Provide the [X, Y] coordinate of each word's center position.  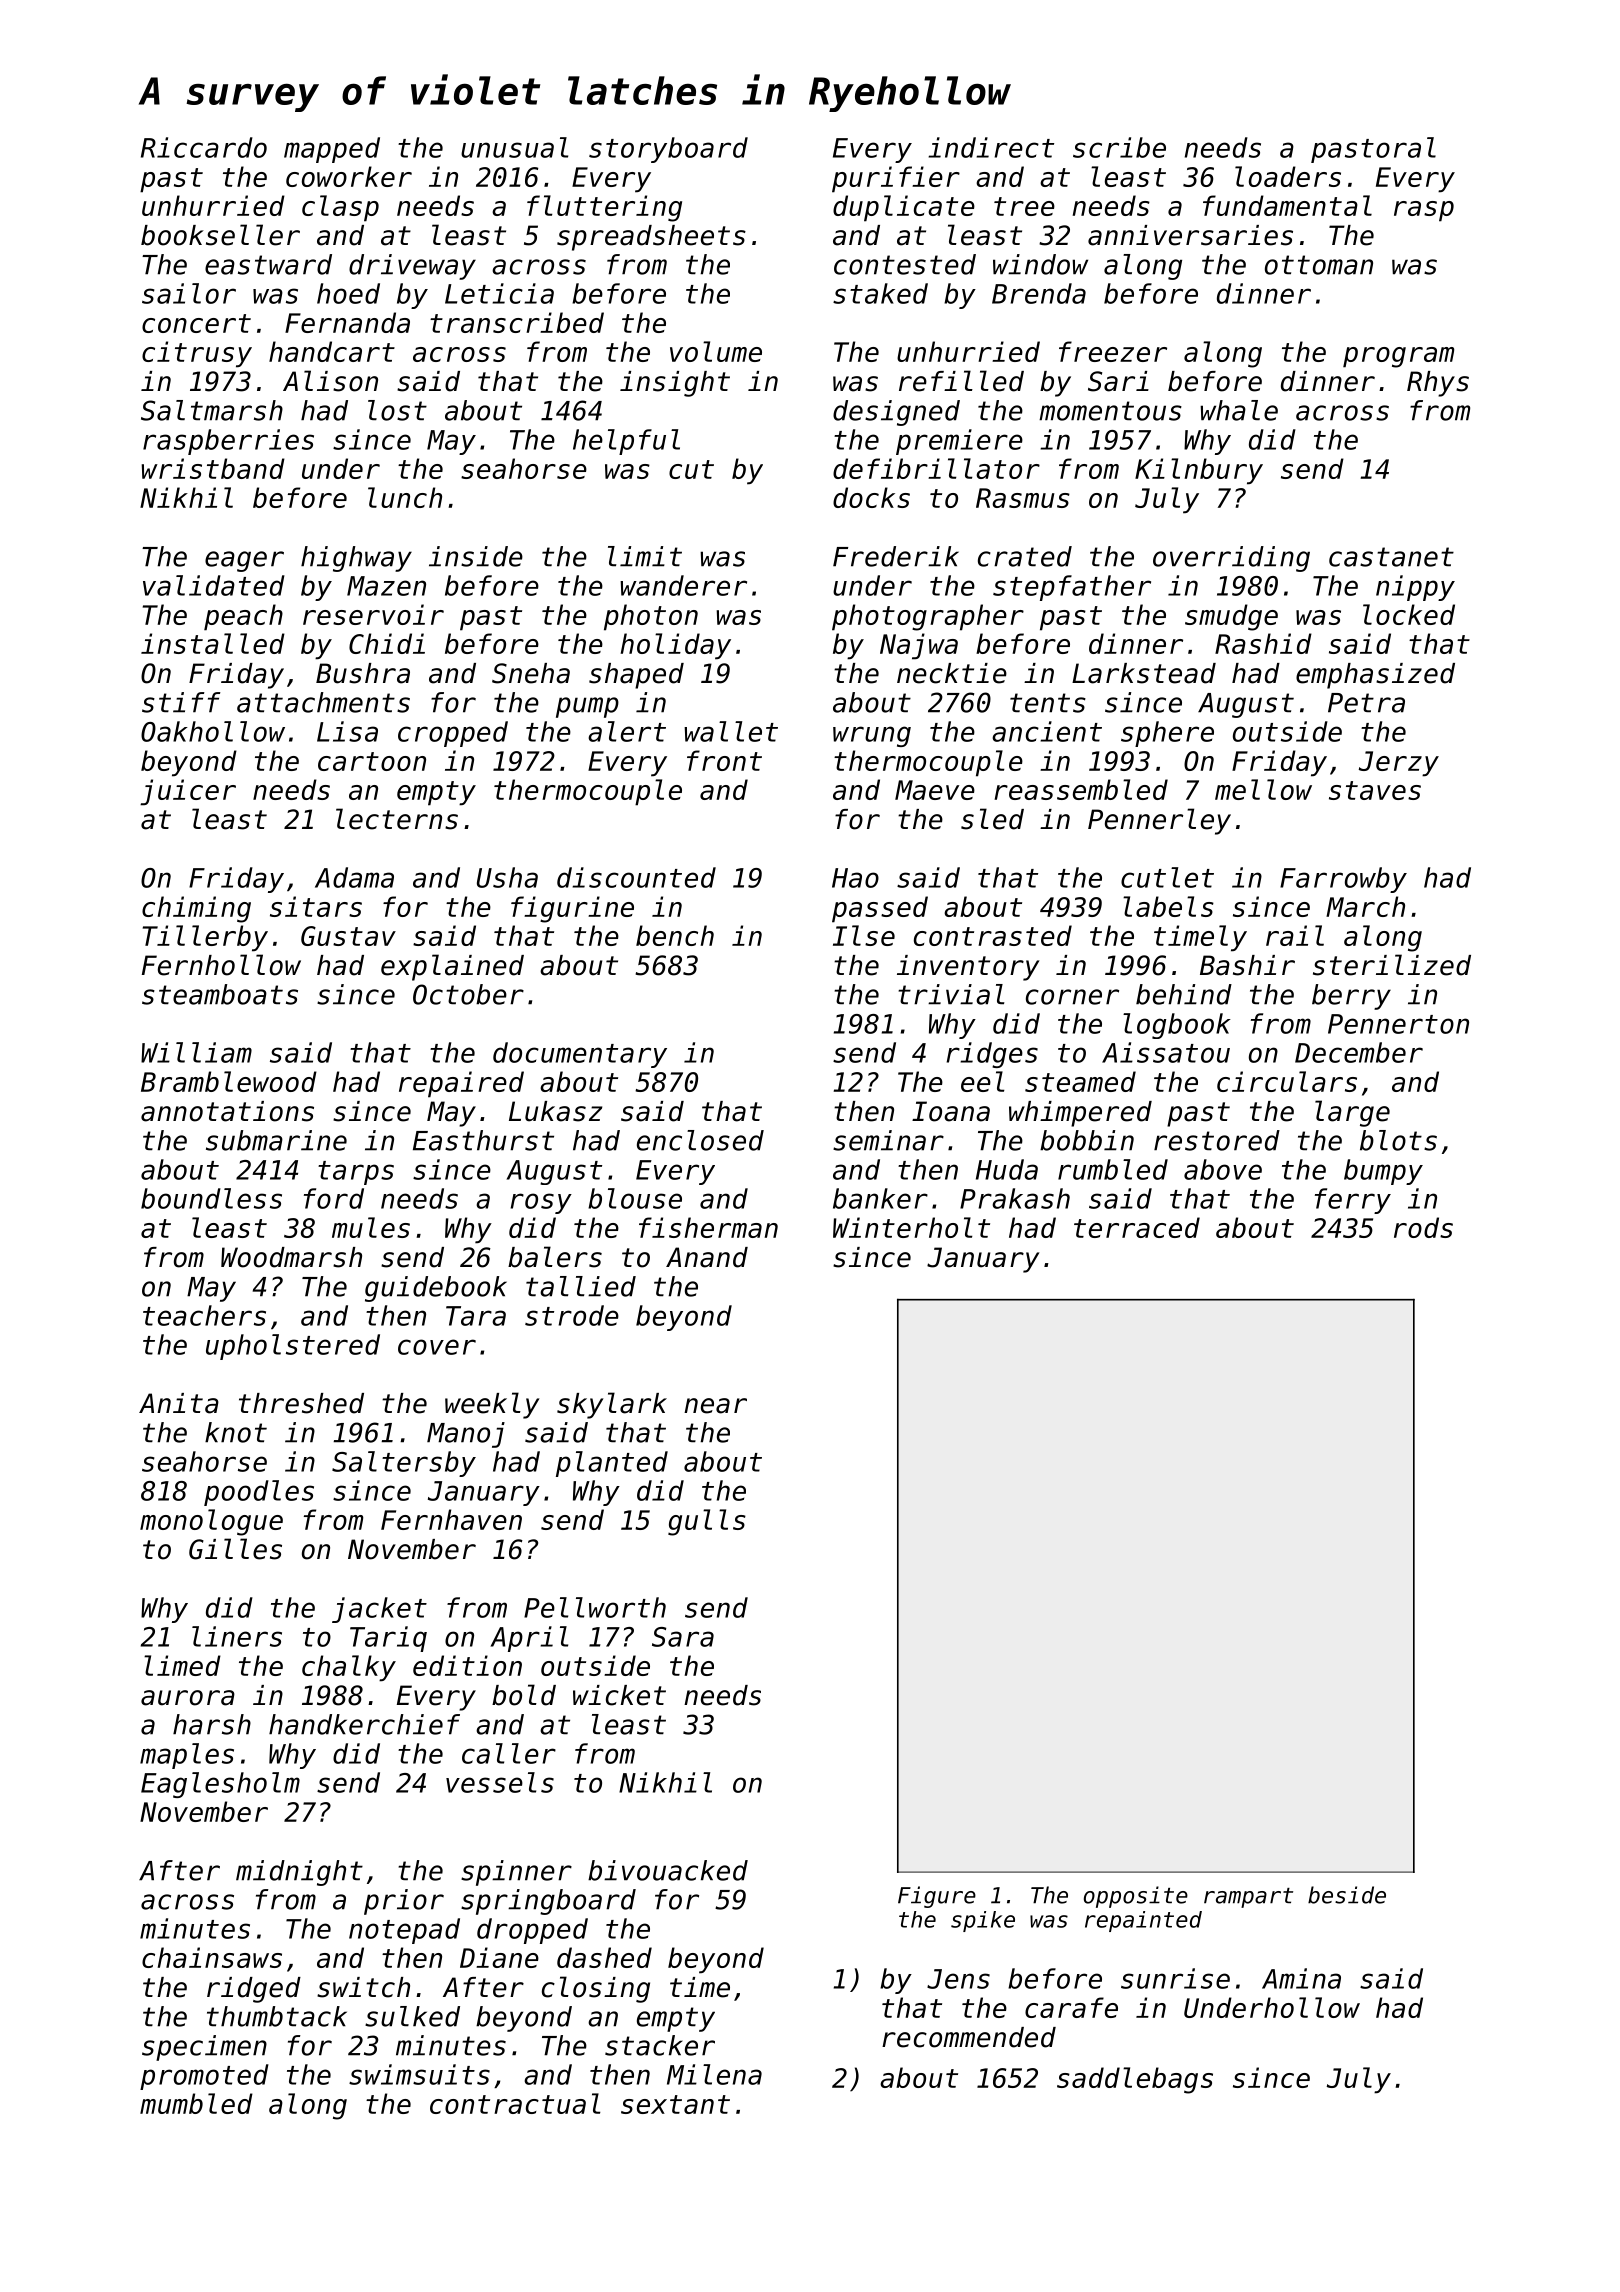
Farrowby [1343, 880]
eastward [268, 264]
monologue [211, 1522]
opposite [1136, 1897]
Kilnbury [1199, 471]
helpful [626, 442]
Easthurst [483, 1140]
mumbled [196, 2103]
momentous [1110, 411]
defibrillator [936, 468]
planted [612, 1464]
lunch [405, 497]
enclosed [700, 1140]
